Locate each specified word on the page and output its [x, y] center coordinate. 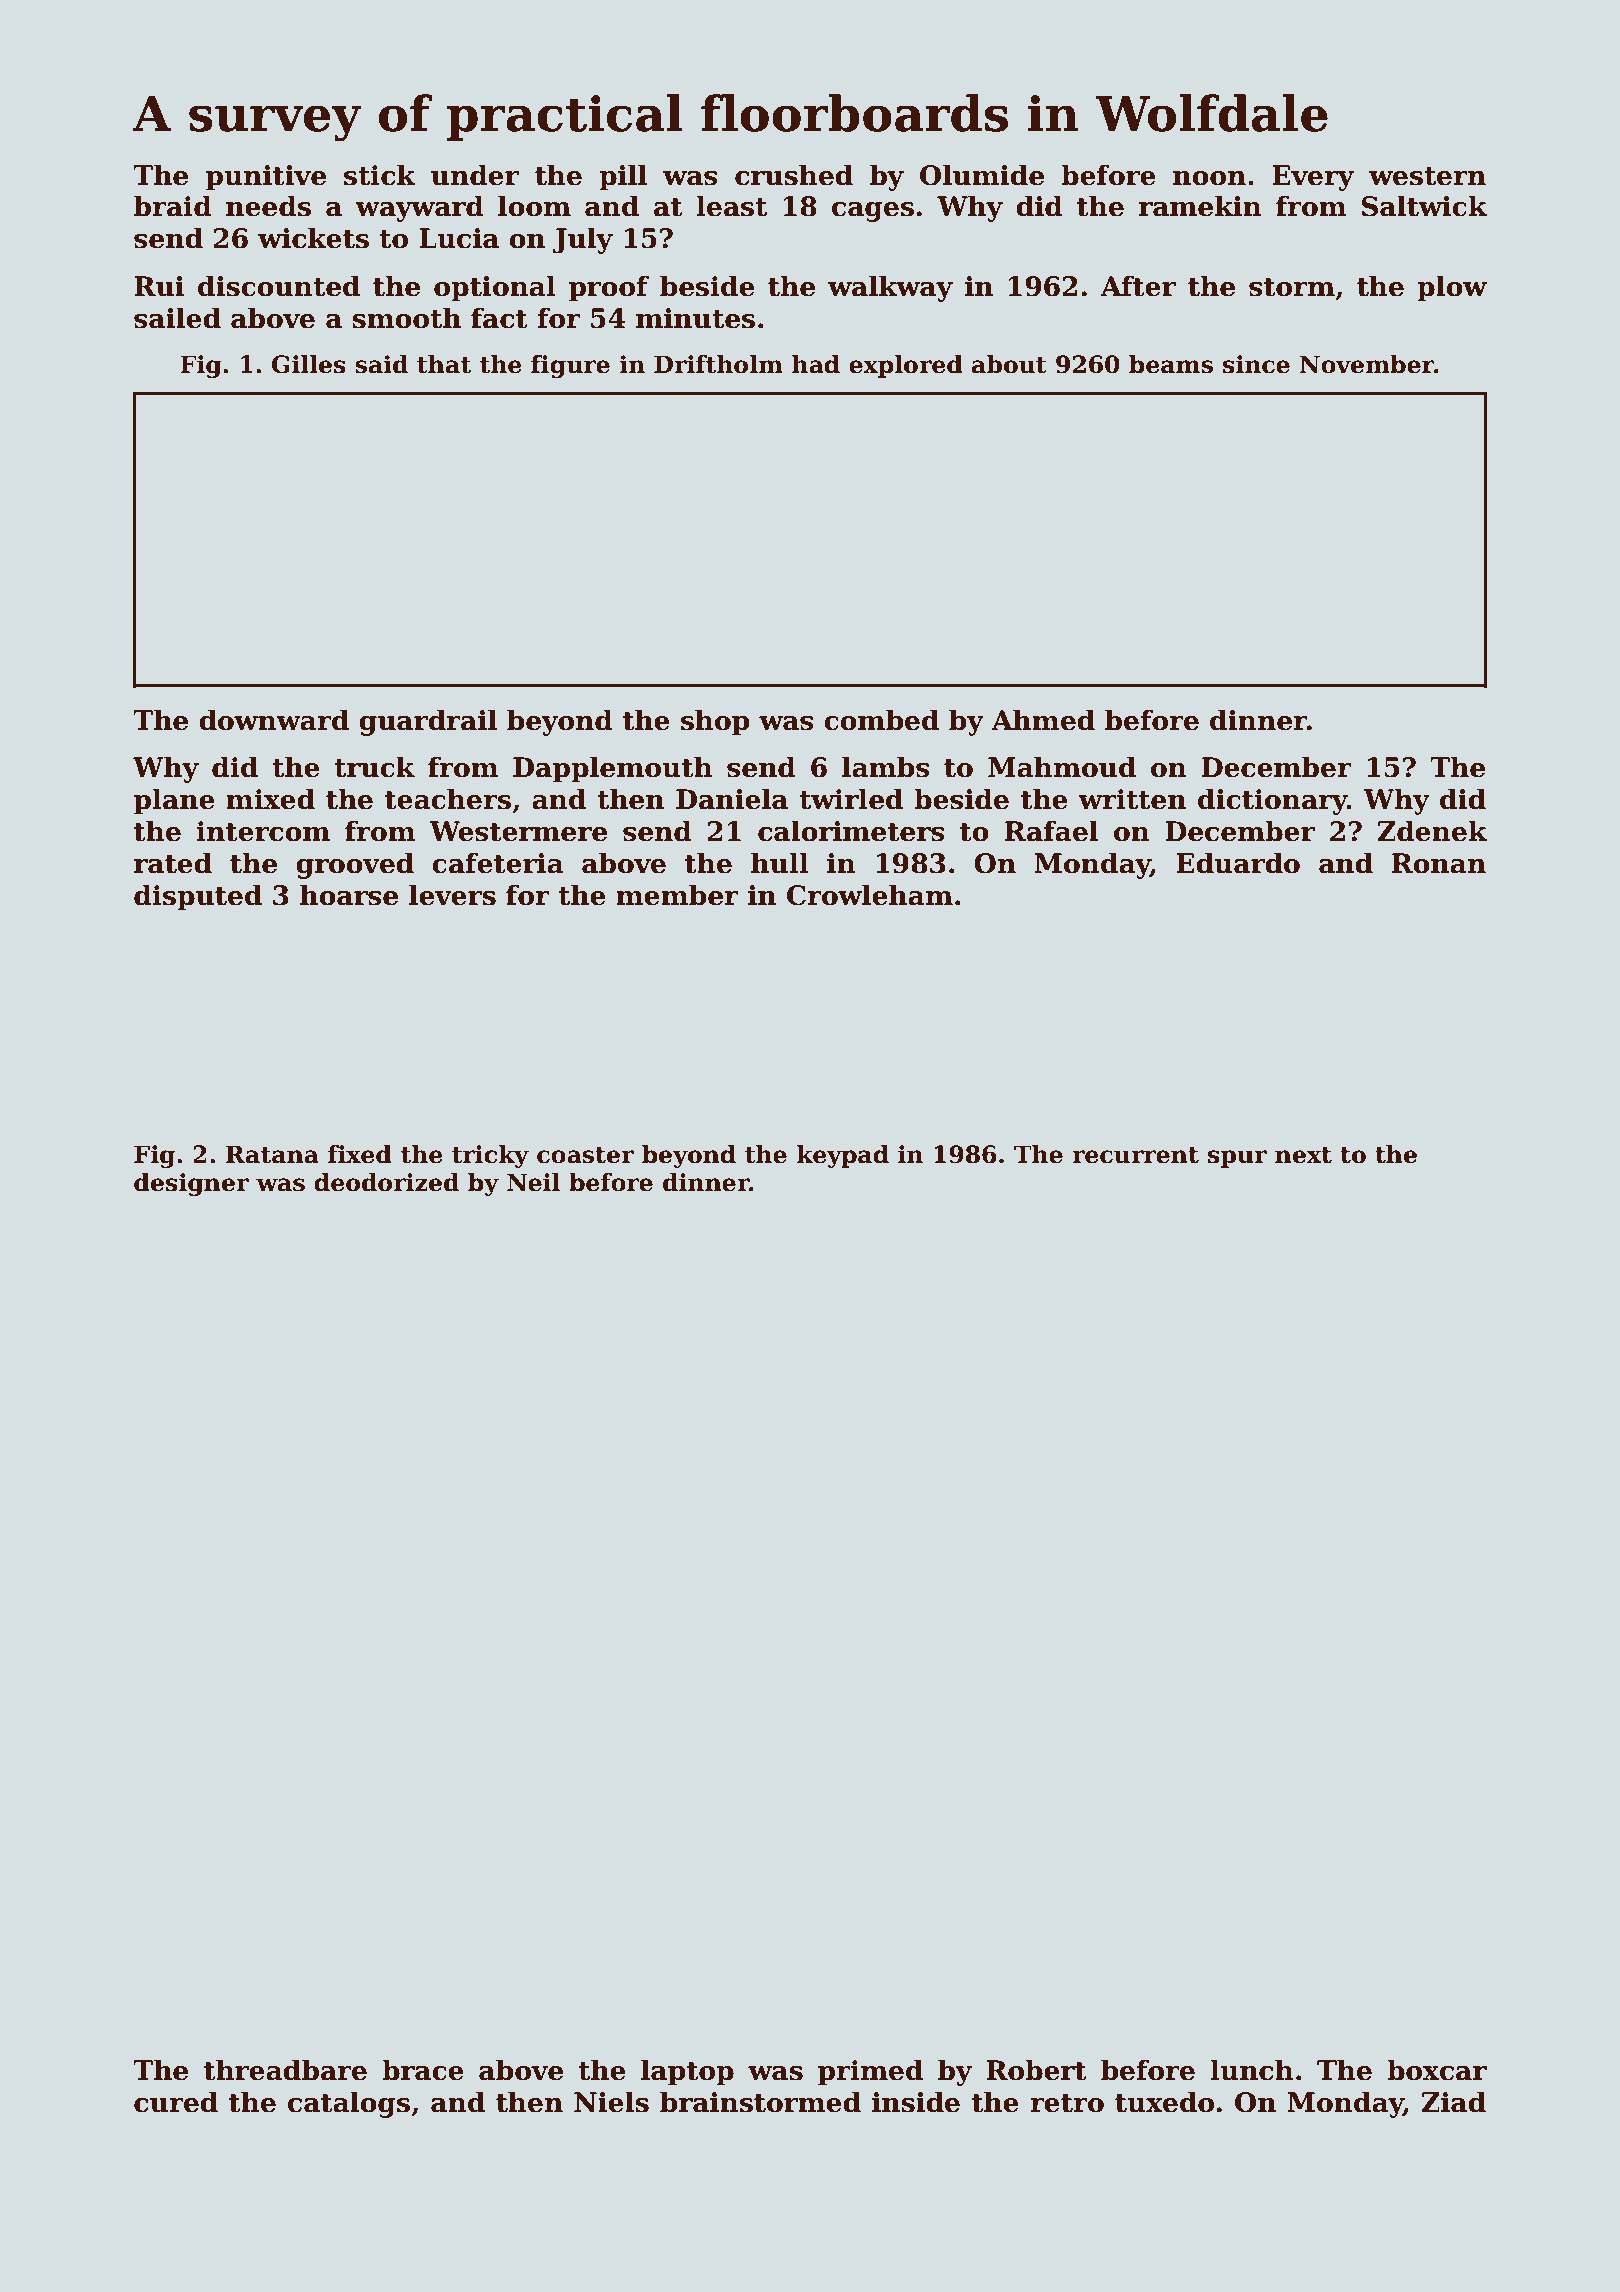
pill [623, 177]
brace [423, 2070]
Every [1313, 178]
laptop [687, 2072]
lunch [1252, 2070]
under [475, 175]
